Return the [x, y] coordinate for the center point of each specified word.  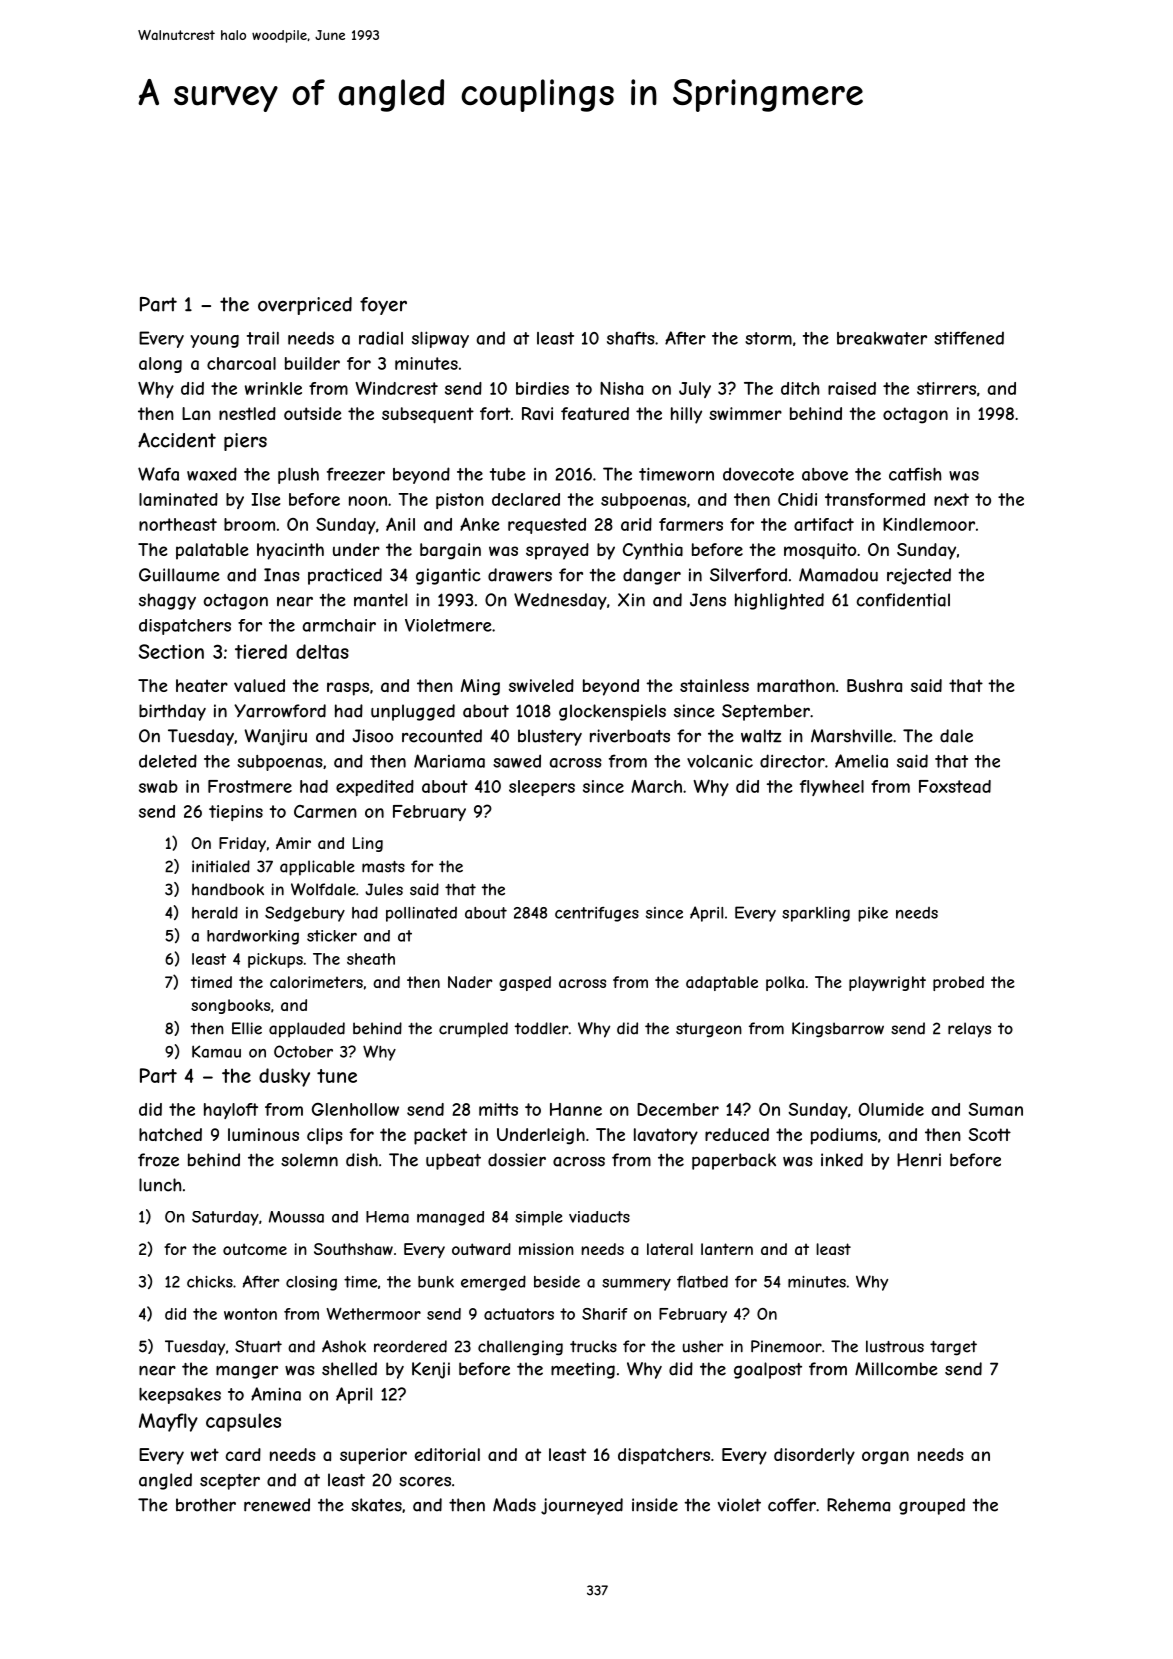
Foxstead [955, 786]
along [160, 365]
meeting [583, 1370]
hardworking [253, 937]
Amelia [861, 761]
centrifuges [597, 914]
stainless [714, 685]
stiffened [969, 338]
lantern [727, 1249]
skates [376, 1505]
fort [495, 413]
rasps [348, 689]
